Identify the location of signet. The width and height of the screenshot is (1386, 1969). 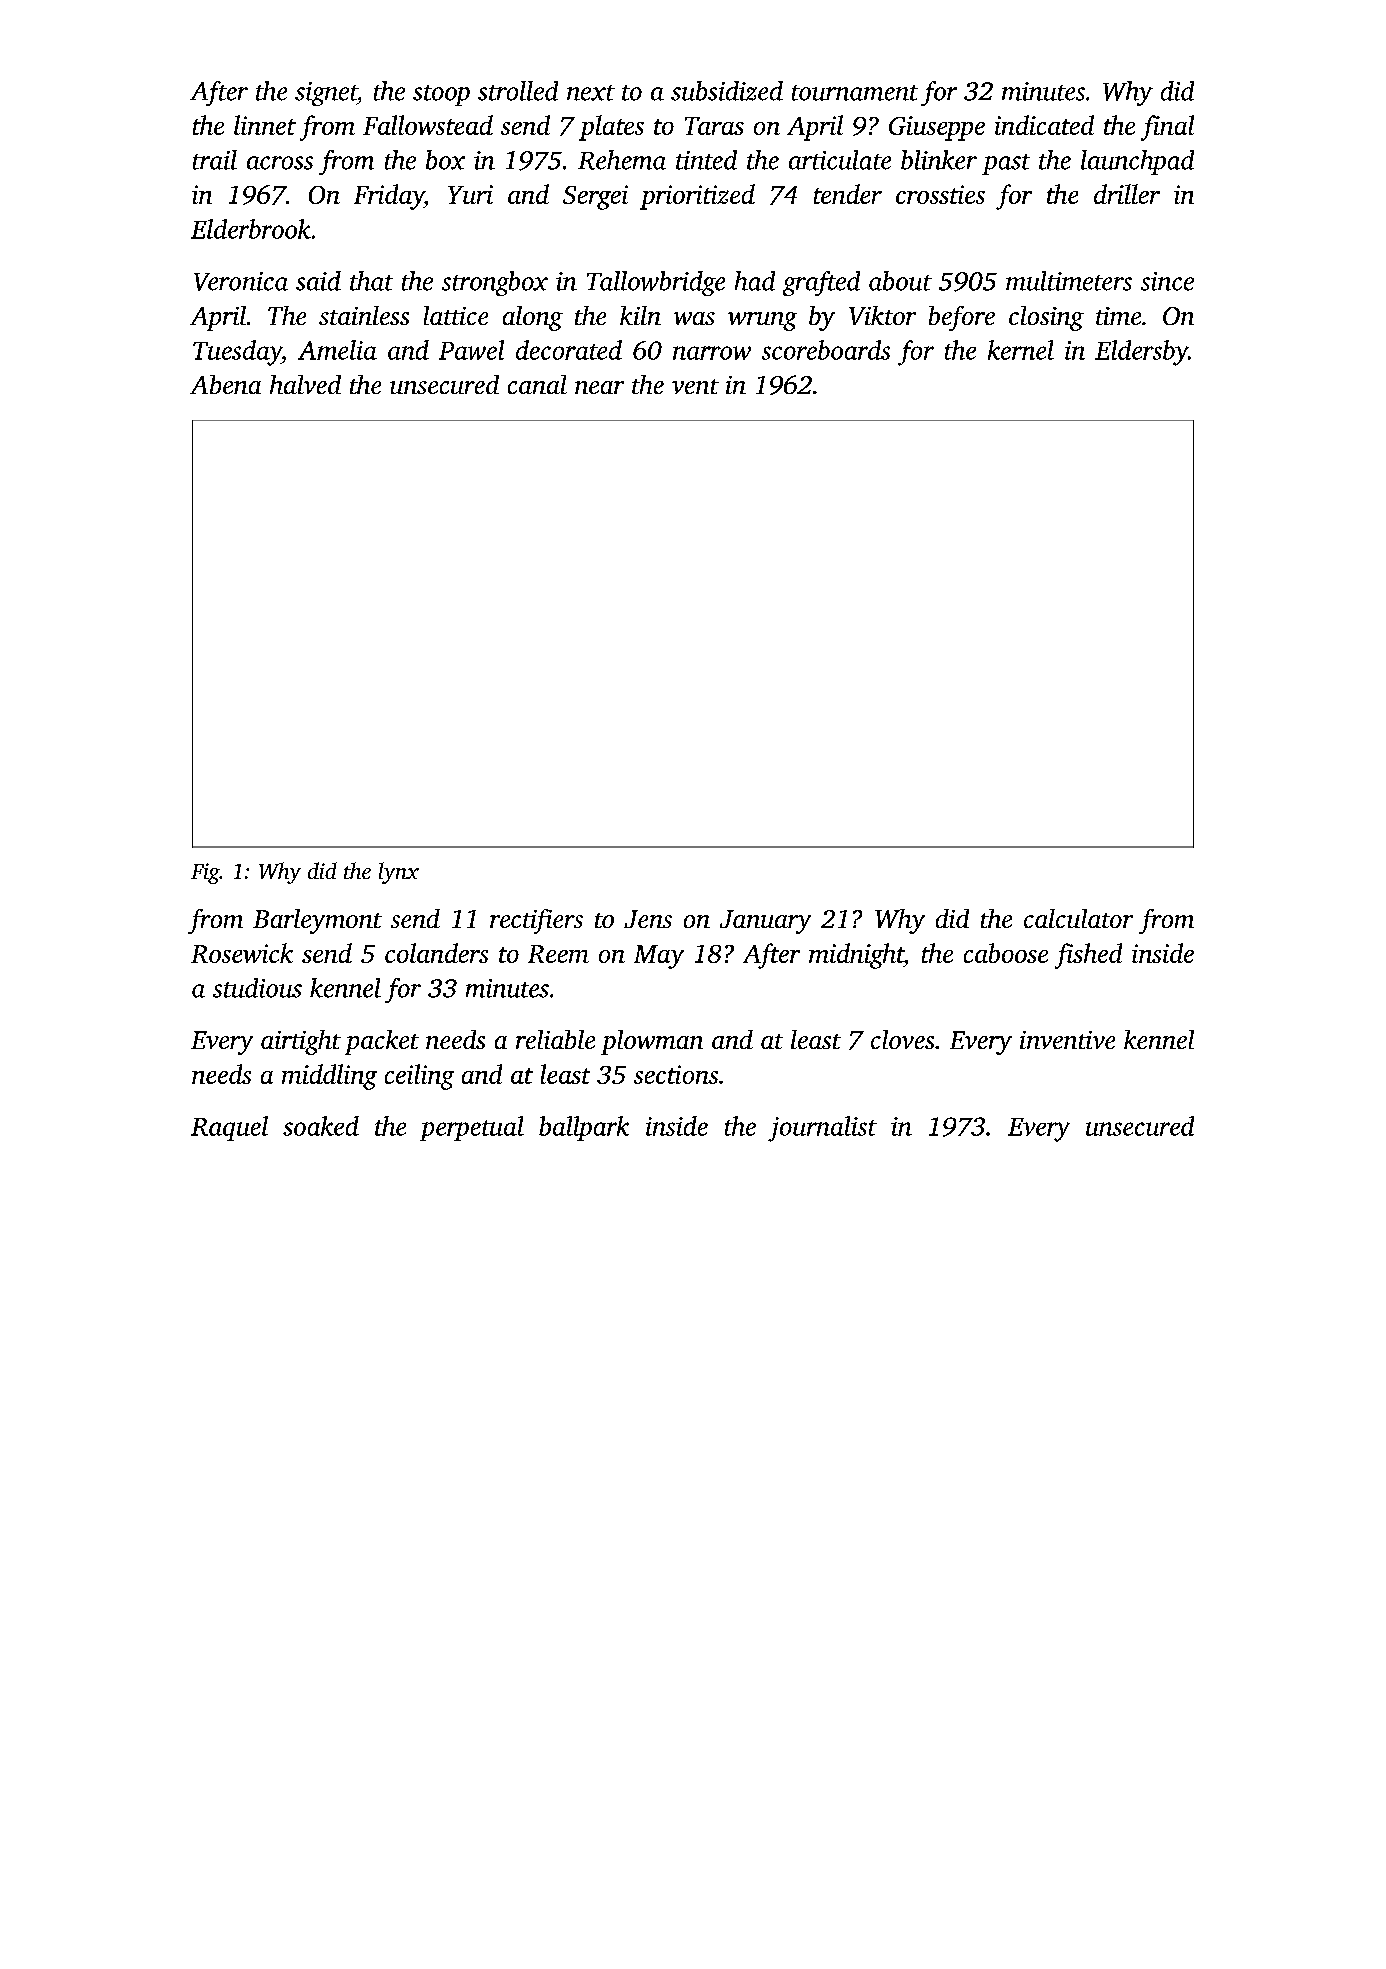
(326, 94).
